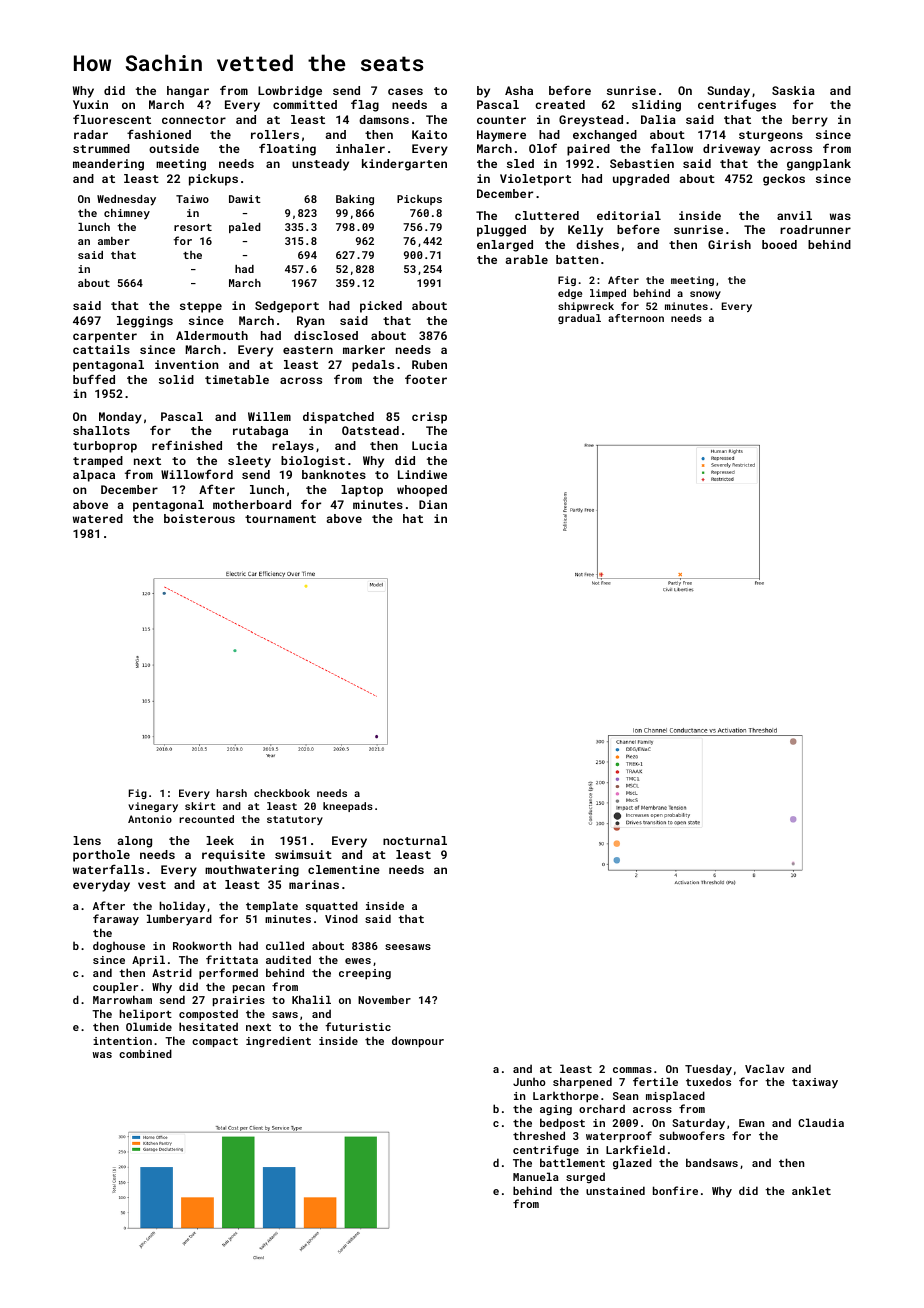  What do you see at coordinates (705, 295) in the screenshot?
I see `snowy` at bounding box center [705, 295].
